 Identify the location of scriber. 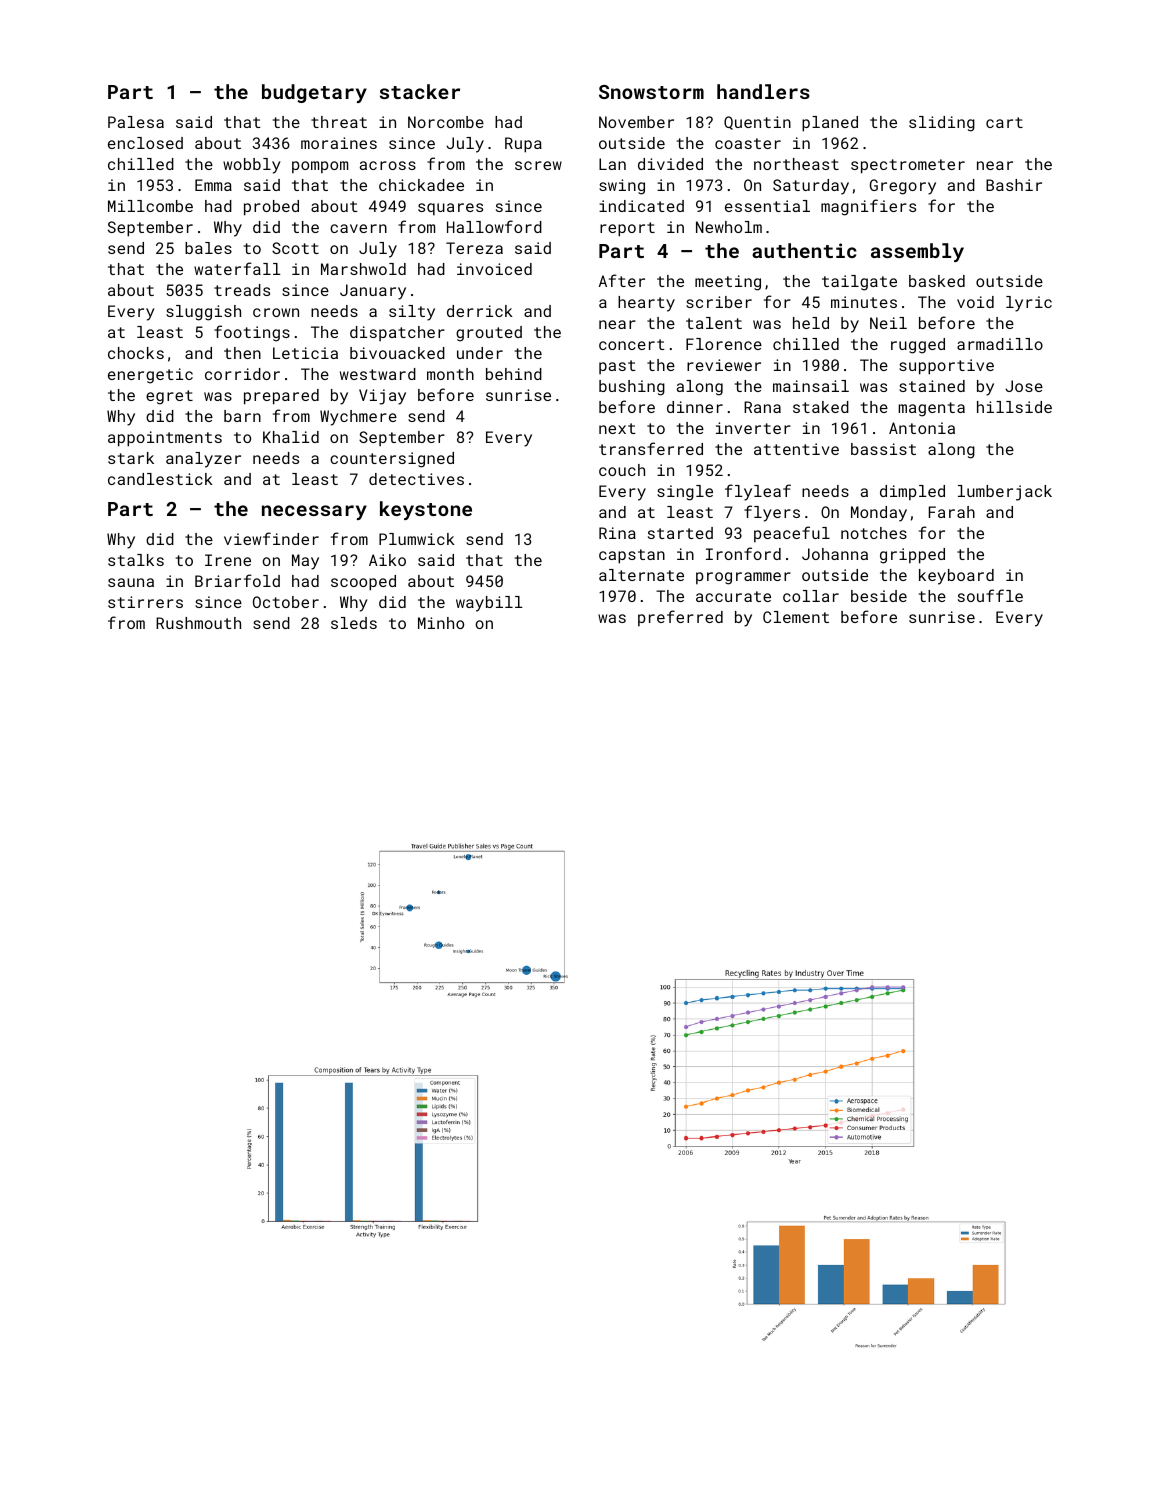
(719, 302).
